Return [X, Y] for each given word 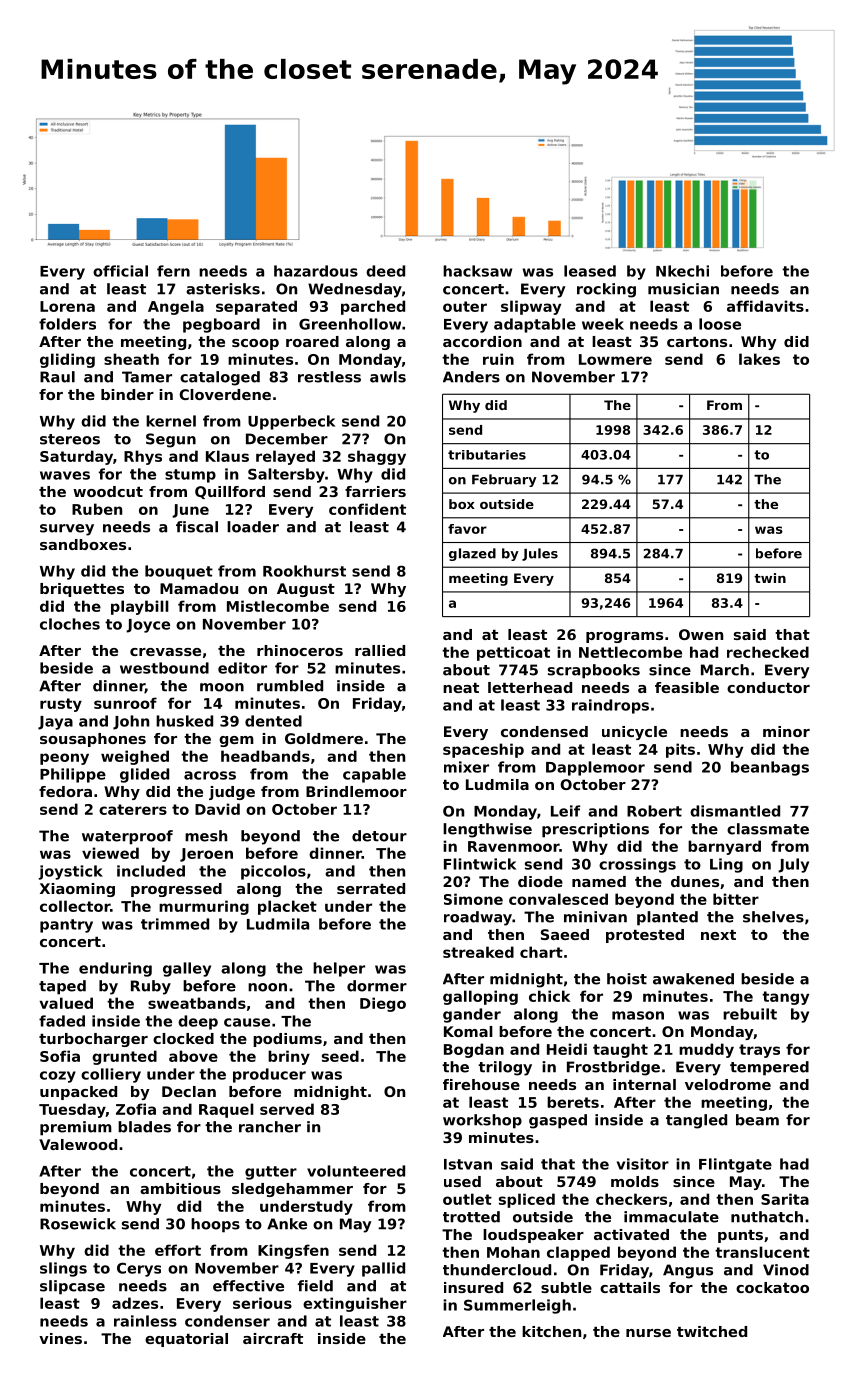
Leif [565, 811]
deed [385, 271]
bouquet [179, 572]
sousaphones [93, 740]
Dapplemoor [595, 768]
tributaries [487, 455]
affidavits [765, 306]
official [120, 271]
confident [367, 509]
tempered [769, 1068]
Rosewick [78, 1224]
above [193, 1056]
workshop [482, 1121]
